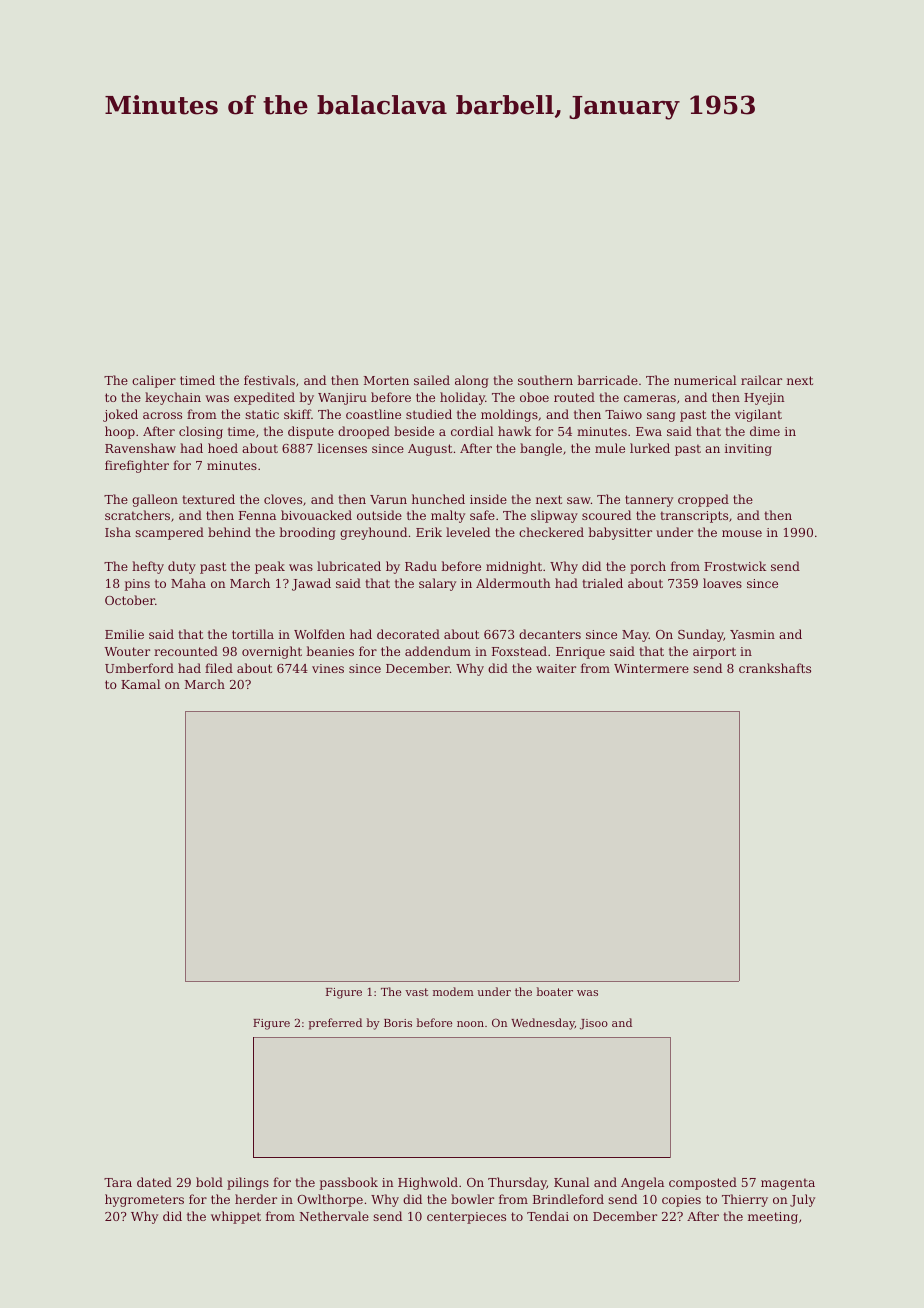  What do you see at coordinates (752, 634) in the screenshot?
I see `Yasmin` at bounding box center [752, 634].
